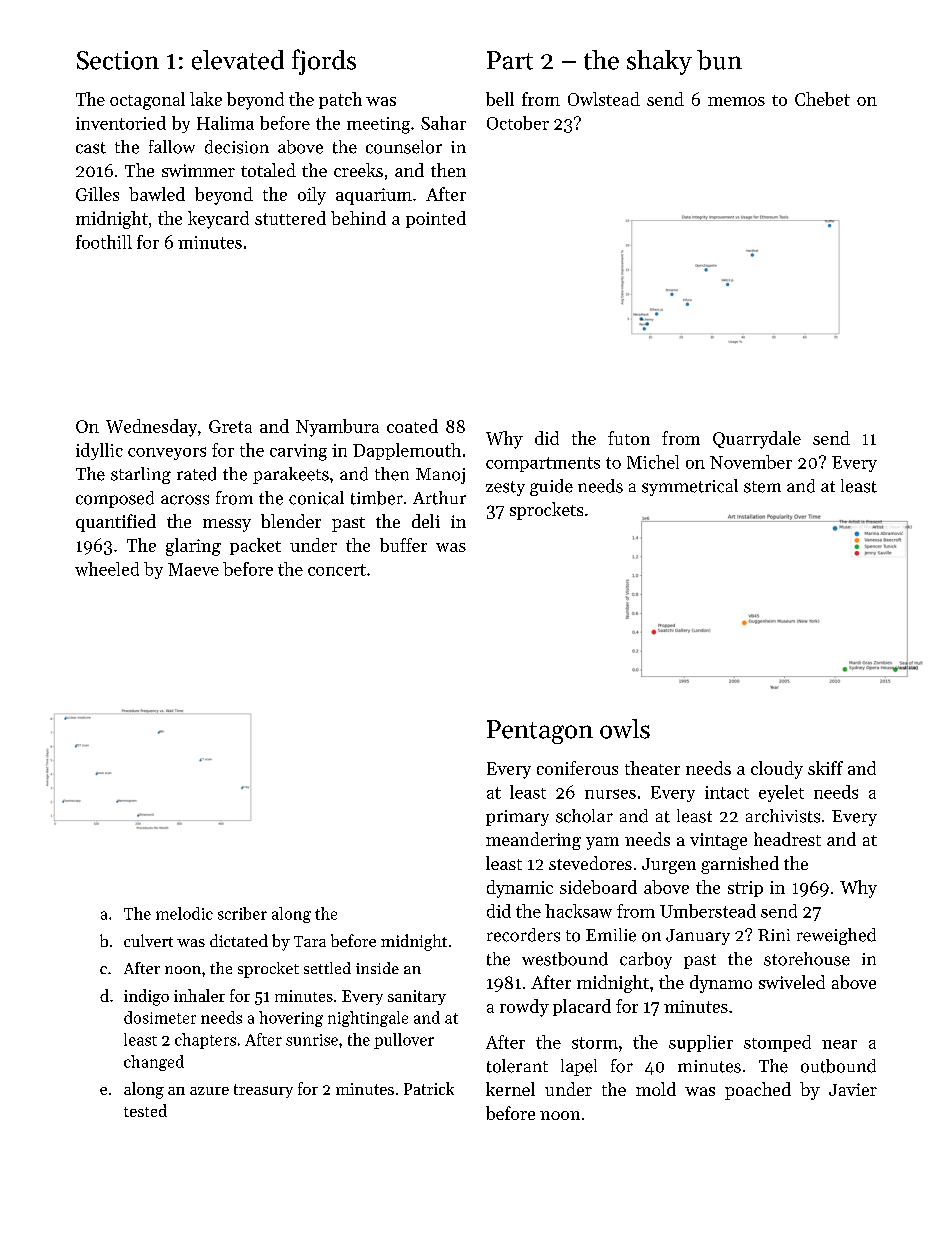  Describe the element at coordinates (377, 498) in the image. I see `timber` at that location.
